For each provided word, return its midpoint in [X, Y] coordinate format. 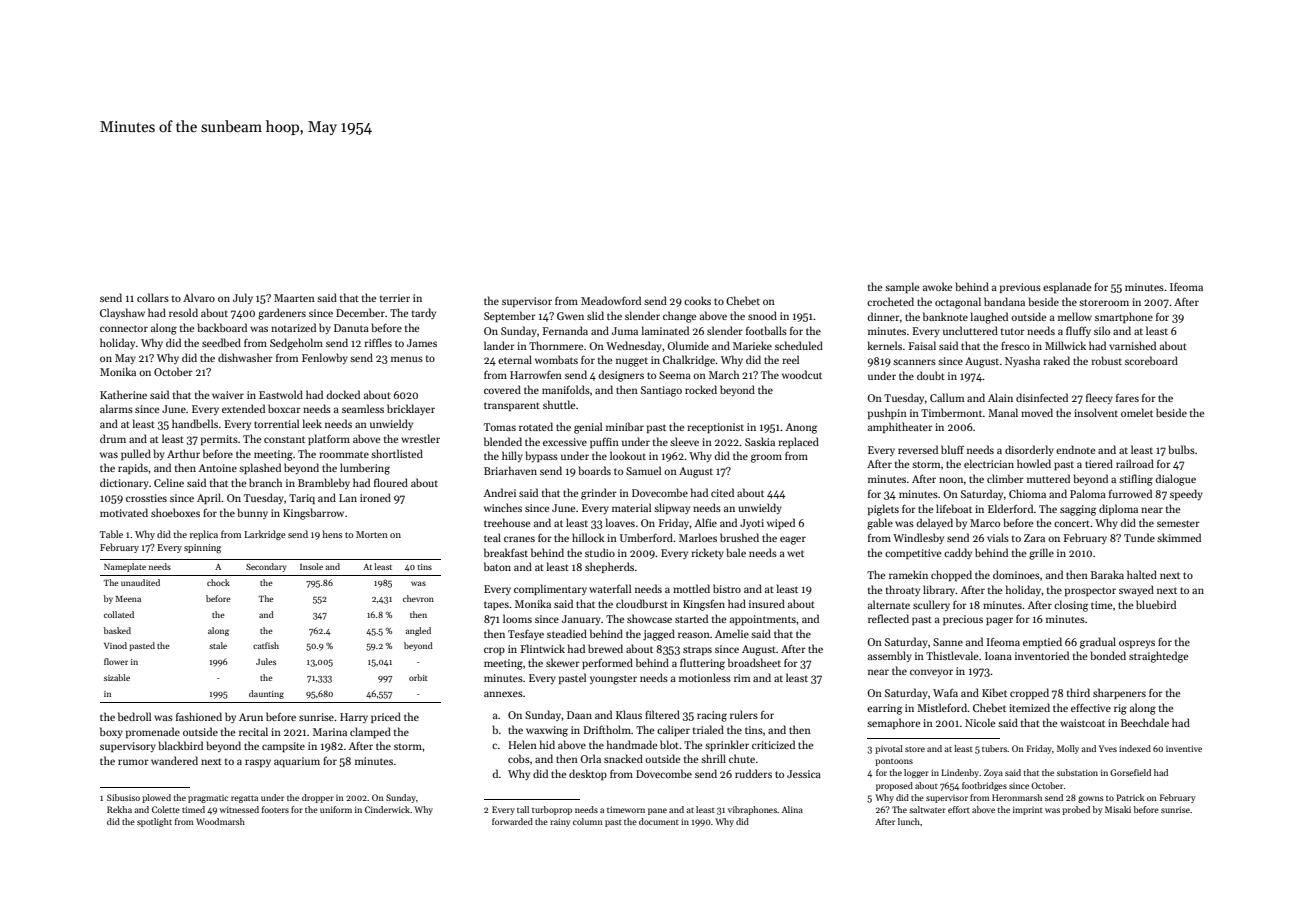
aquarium [297, 762]
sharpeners [1119, 693]
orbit [418, 677]
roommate [344, 454]
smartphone [1124, 317]
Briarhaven [510, 470]
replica [204, 535]
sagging [1078, 510]
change [679, 317]
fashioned [199, 716]
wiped [781, 523]
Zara [1034, 538]
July [243, 298]
